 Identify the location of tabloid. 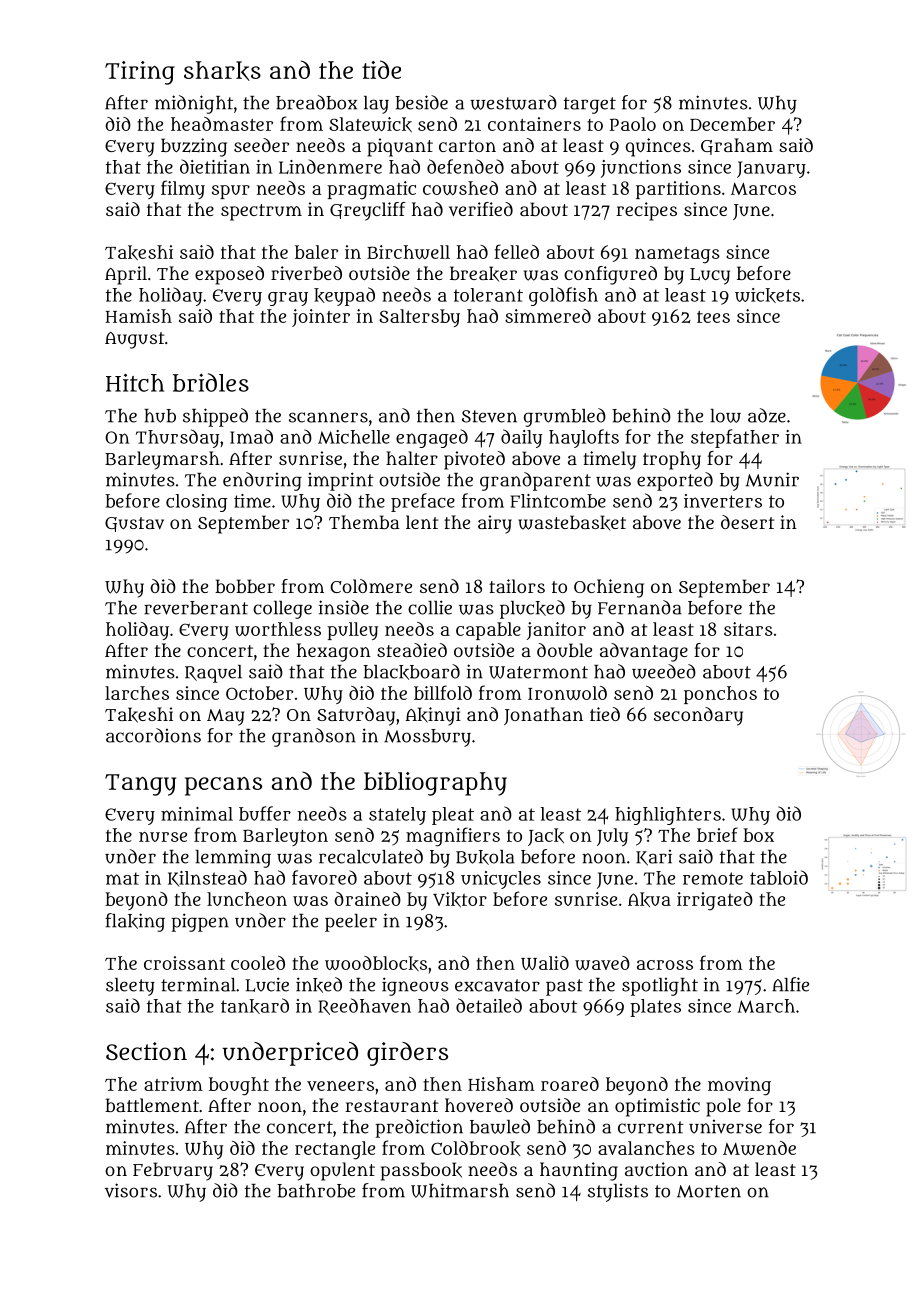
(779, 877).
